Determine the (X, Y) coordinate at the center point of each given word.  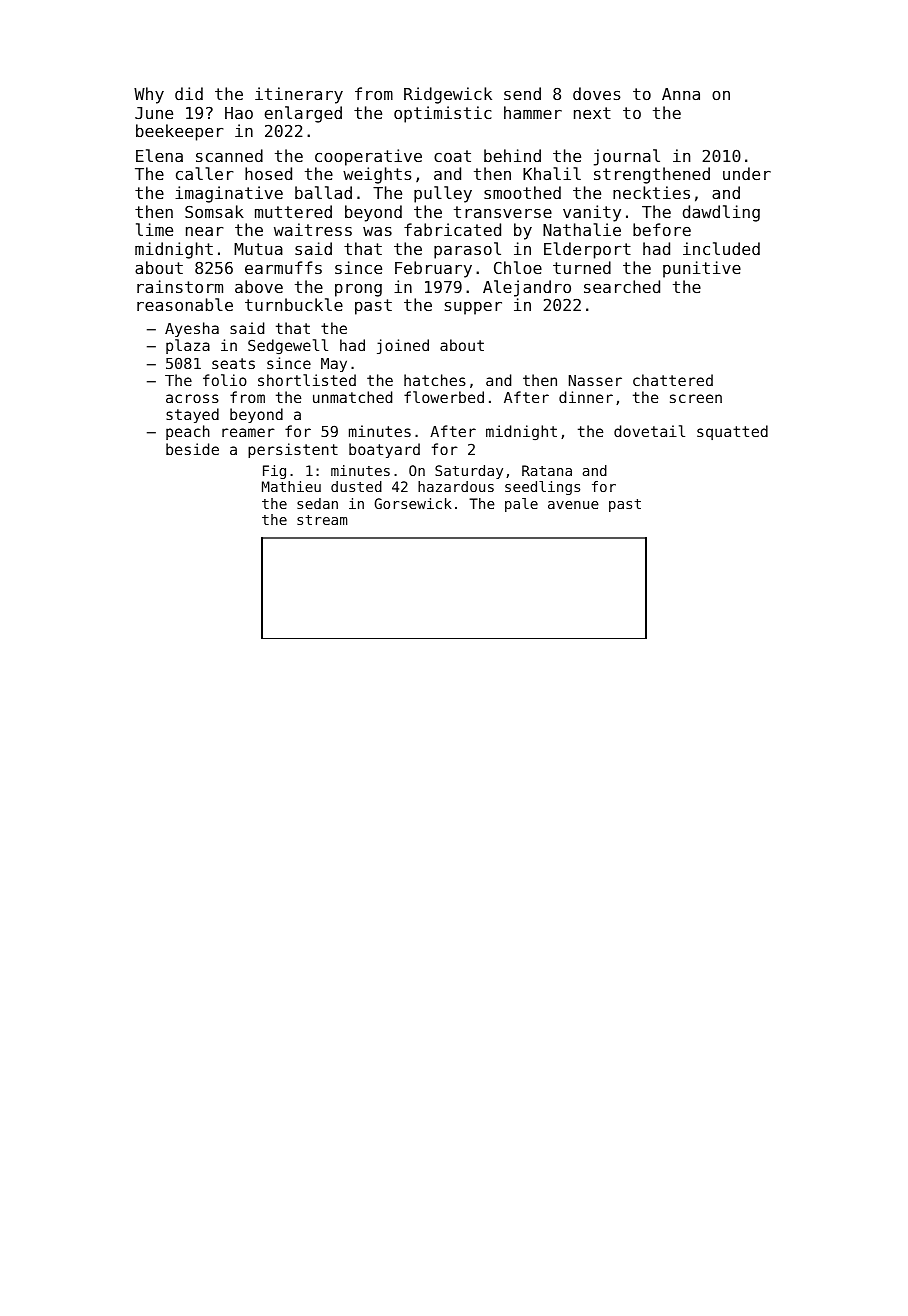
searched (622, 286)
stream (322, 520)
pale (521, 505)
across (192, 398)
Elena (159, 155)
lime (154, 229)
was (377, 231)
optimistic (443, 114)
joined (403, 346)
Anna (681, 94)
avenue (573, 505)
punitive (702, 269)
